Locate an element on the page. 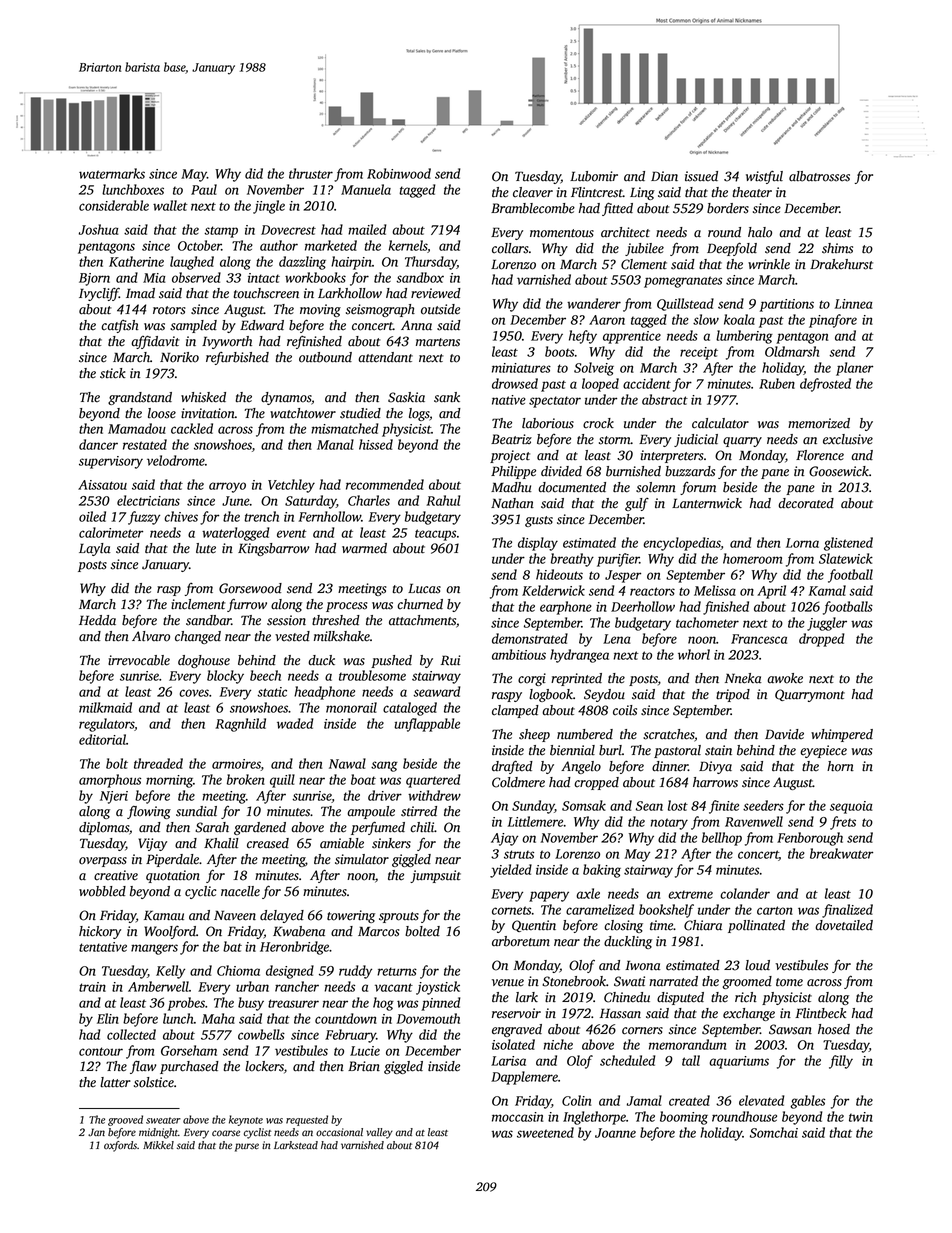 This document has width=952, height=1233. finalized is located at coordinates (847, 911).
